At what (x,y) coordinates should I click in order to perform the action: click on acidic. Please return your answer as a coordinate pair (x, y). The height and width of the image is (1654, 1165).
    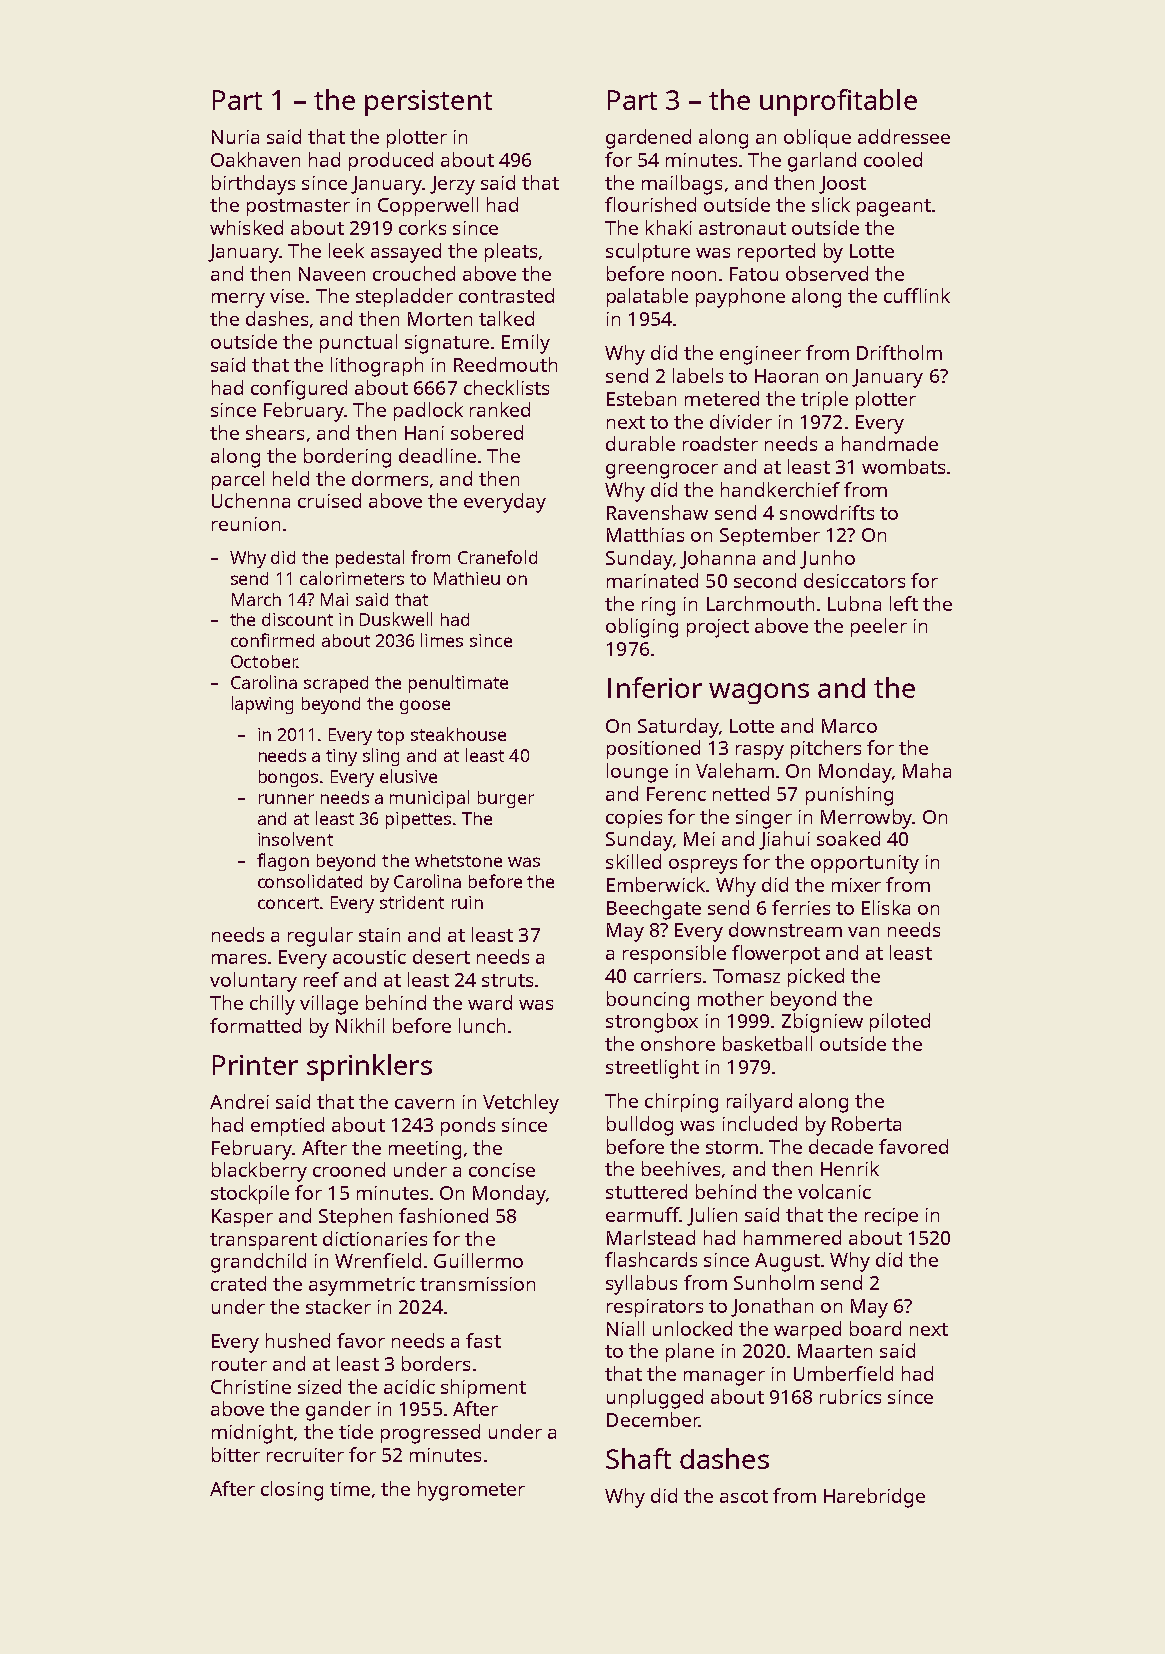
    Looking at the image, I should click on (409, 1386).
